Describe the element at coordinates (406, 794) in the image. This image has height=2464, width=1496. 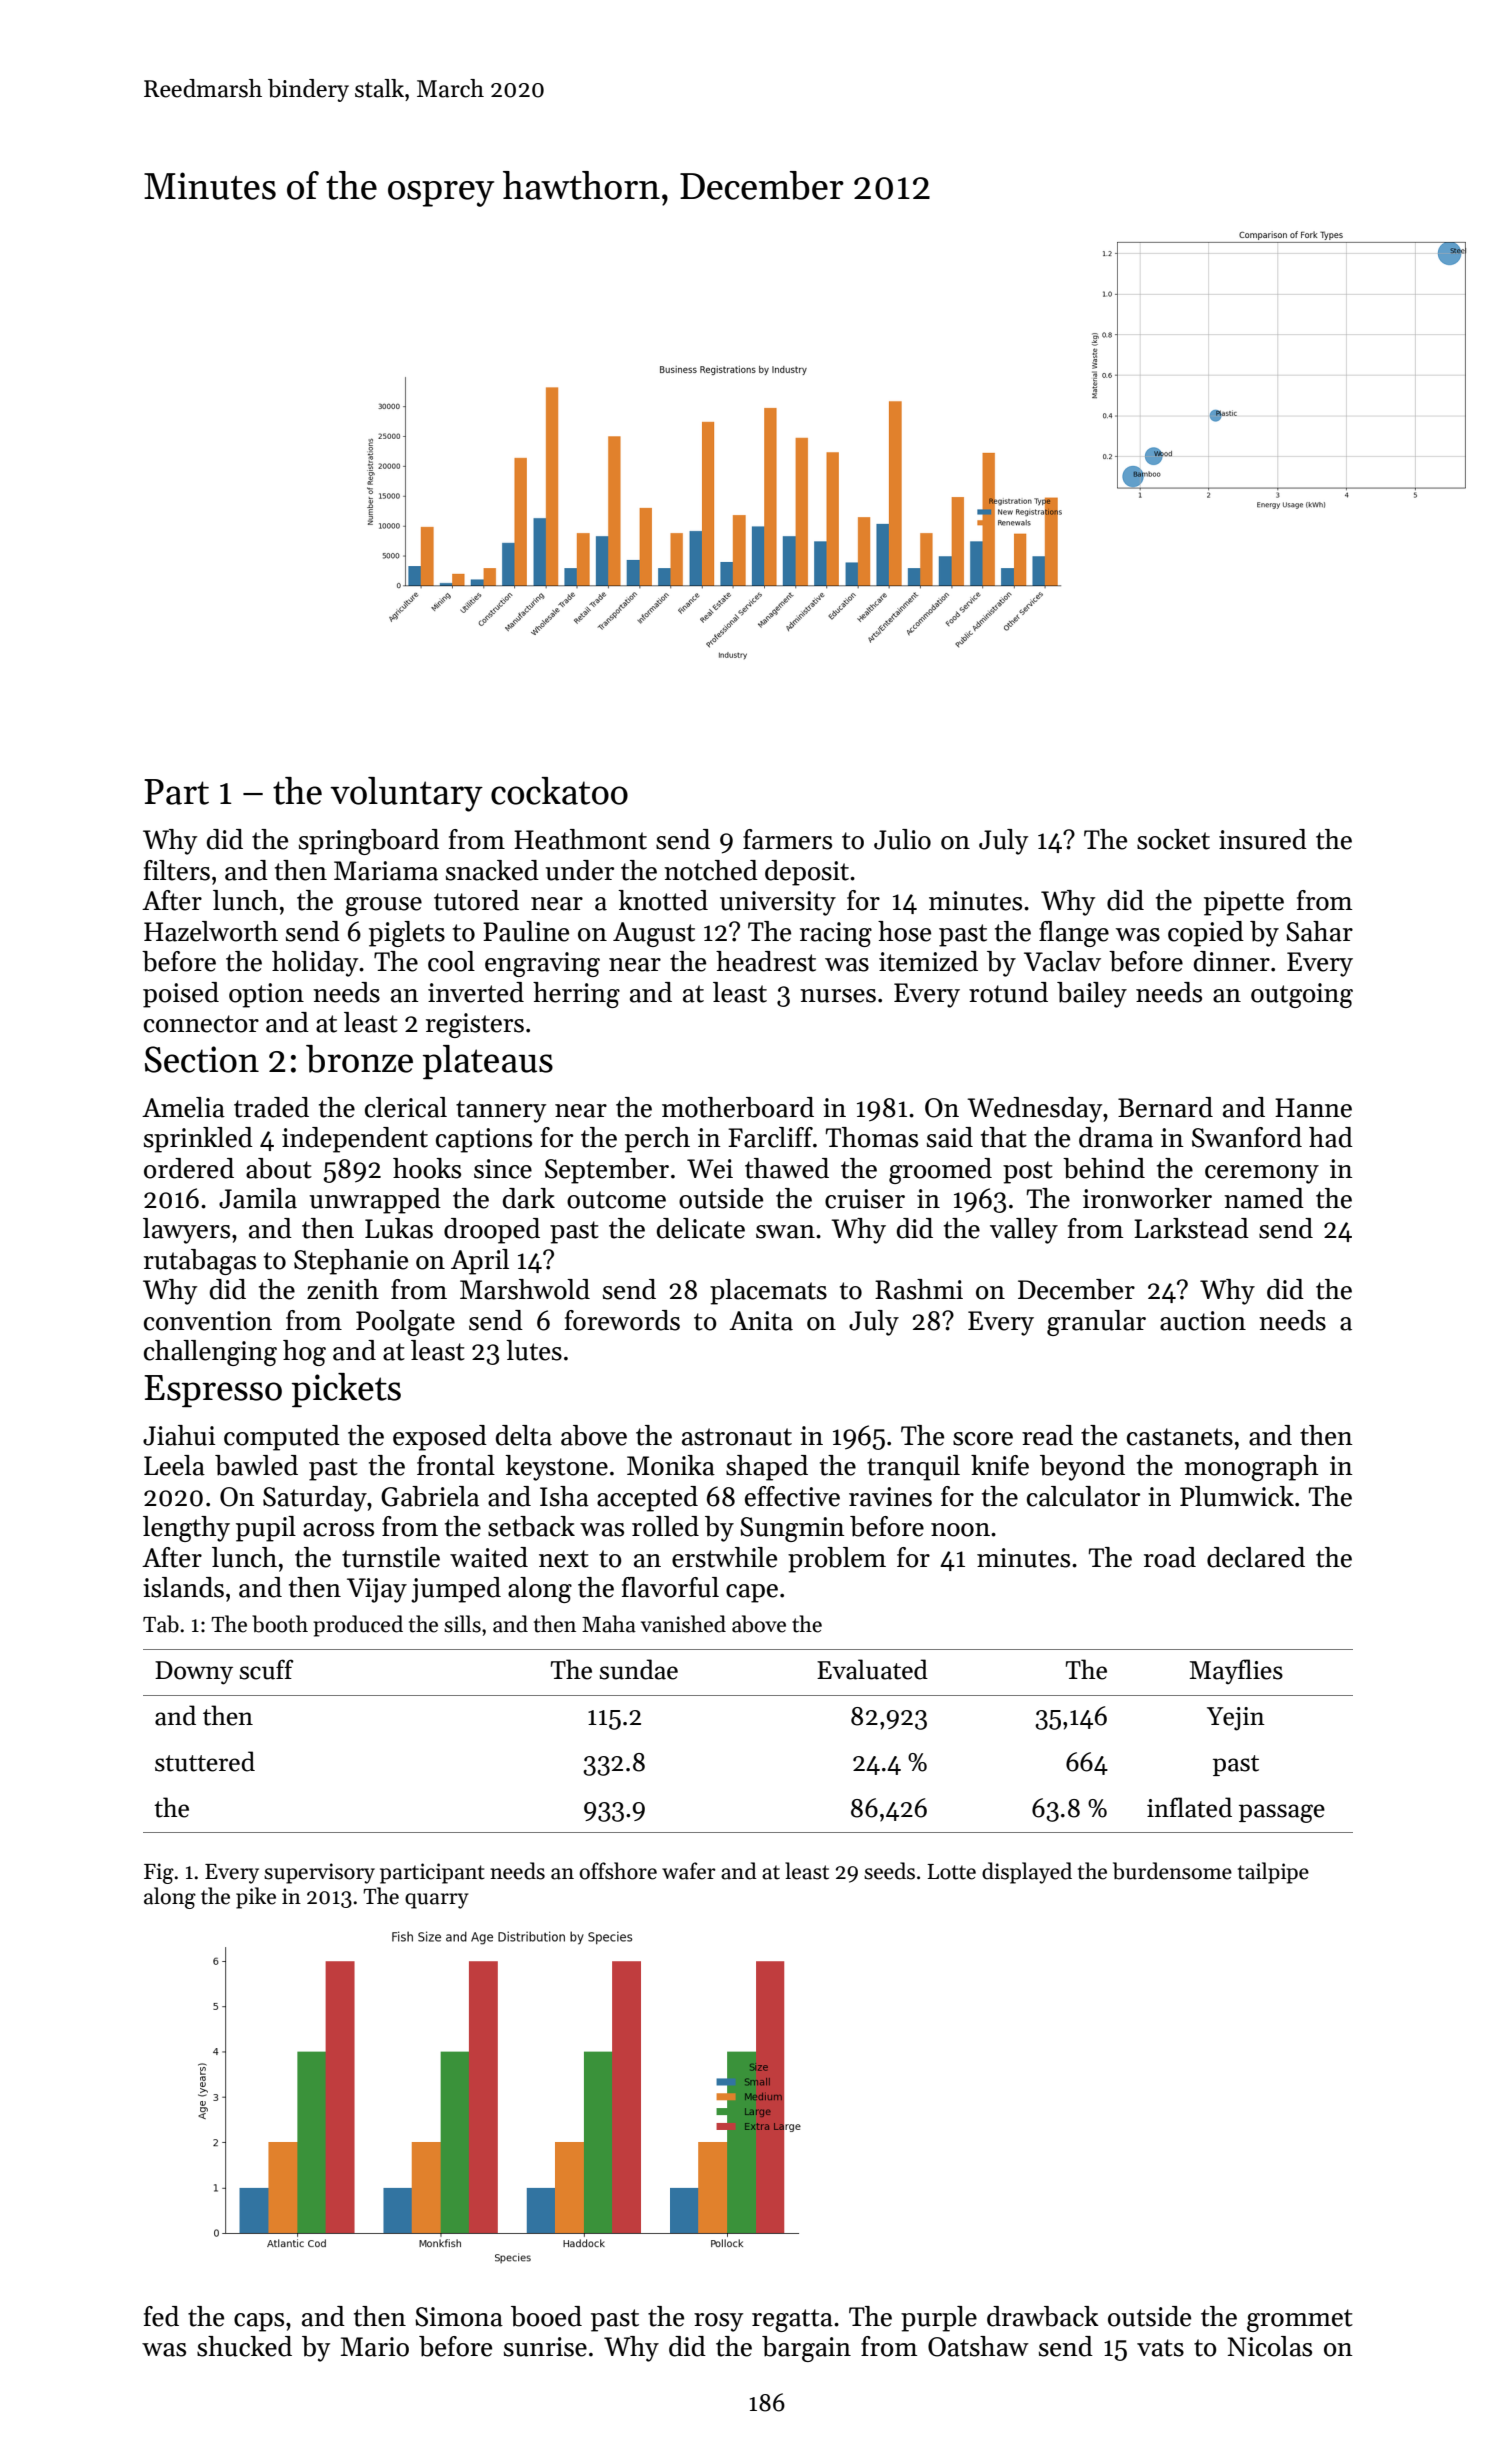
I see `voluntary` at that location.
